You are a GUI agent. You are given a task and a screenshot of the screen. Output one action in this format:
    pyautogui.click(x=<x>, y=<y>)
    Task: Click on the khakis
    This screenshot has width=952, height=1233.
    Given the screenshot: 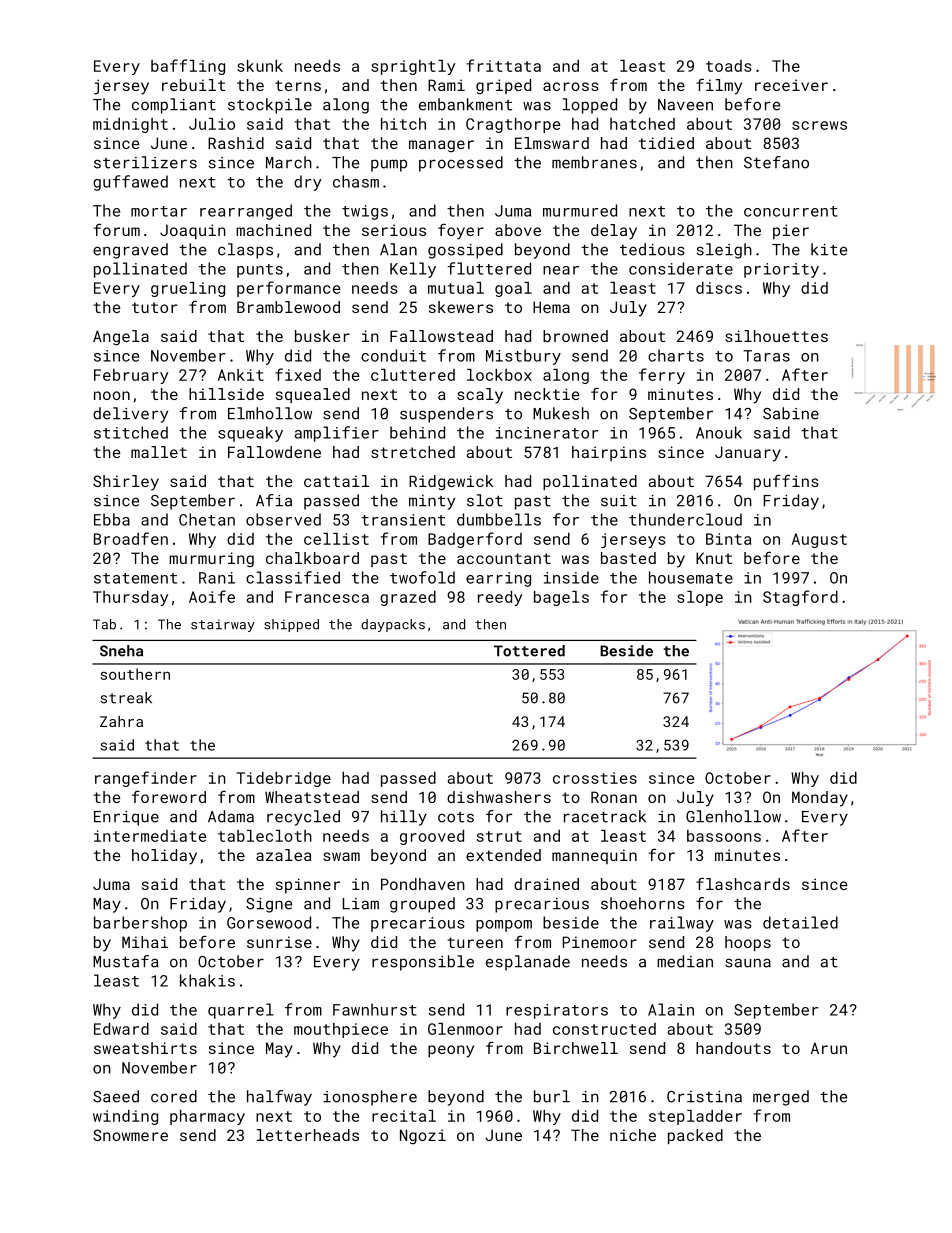 What is the action you would take?
    pyautogui.click(x=207, y=980)
